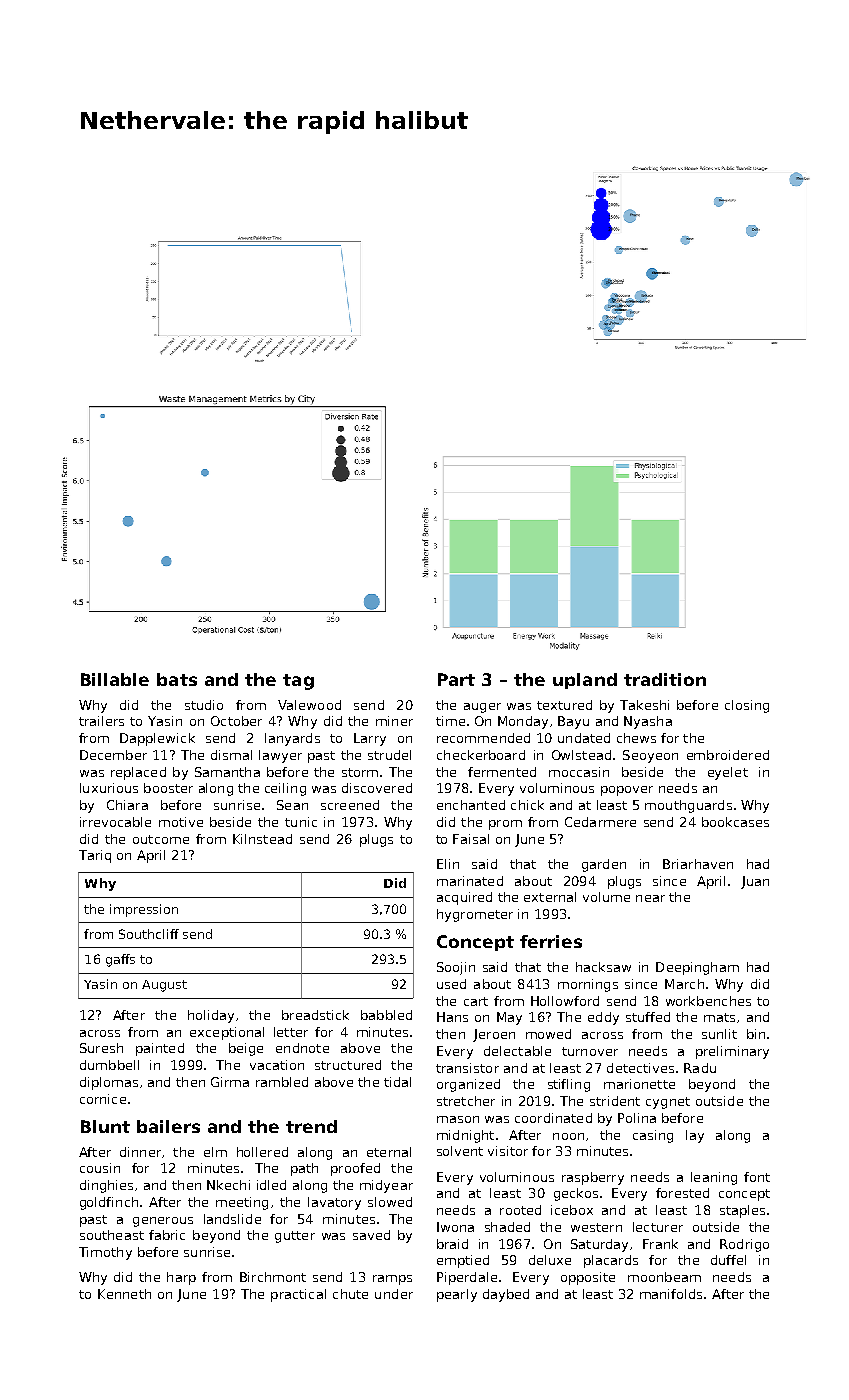  What do you see at coordinates (755, 882) in the image?
I see `Juan` at bounding box center [755, 882].
